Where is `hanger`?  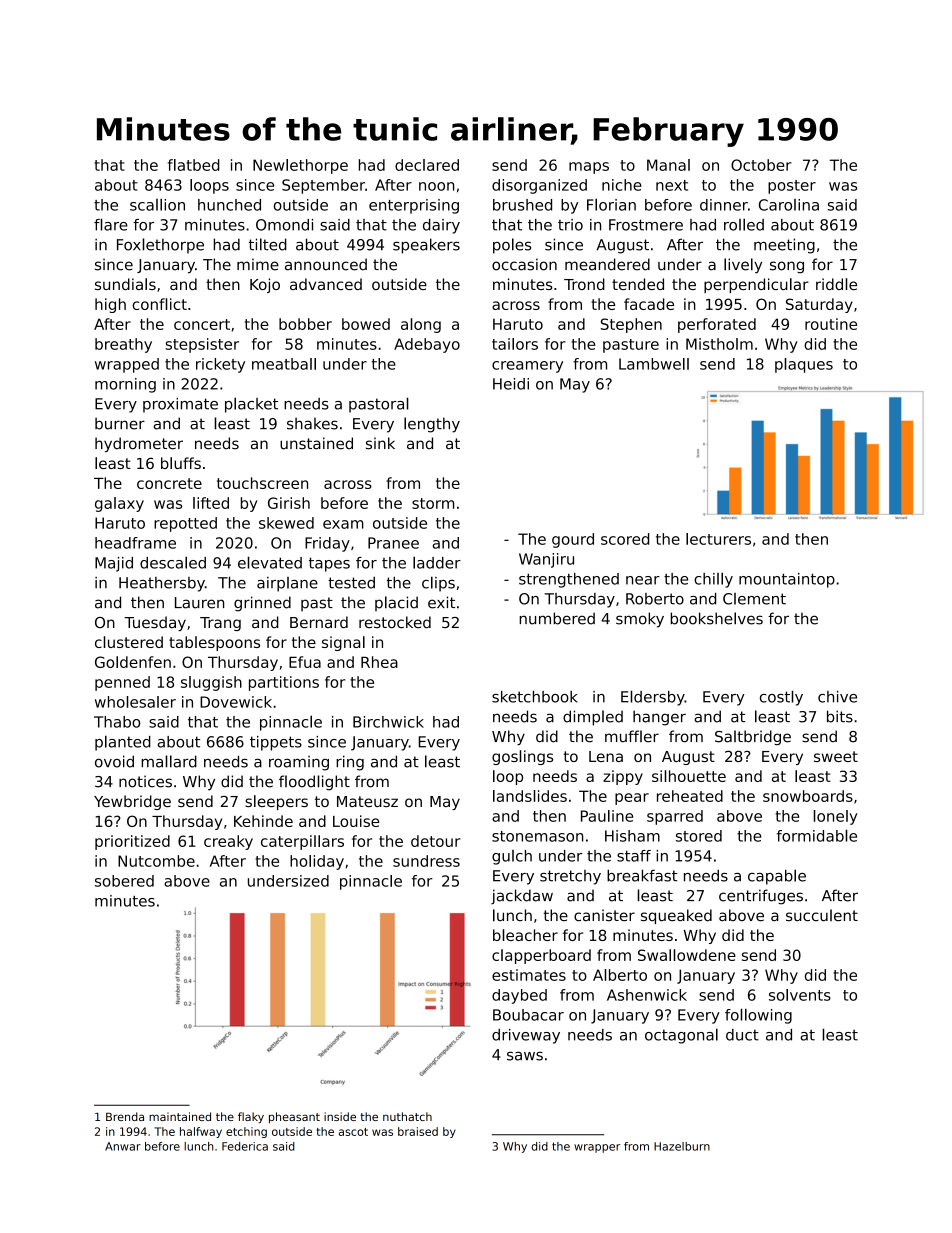
hanger is located at coordinates (659, 718).
